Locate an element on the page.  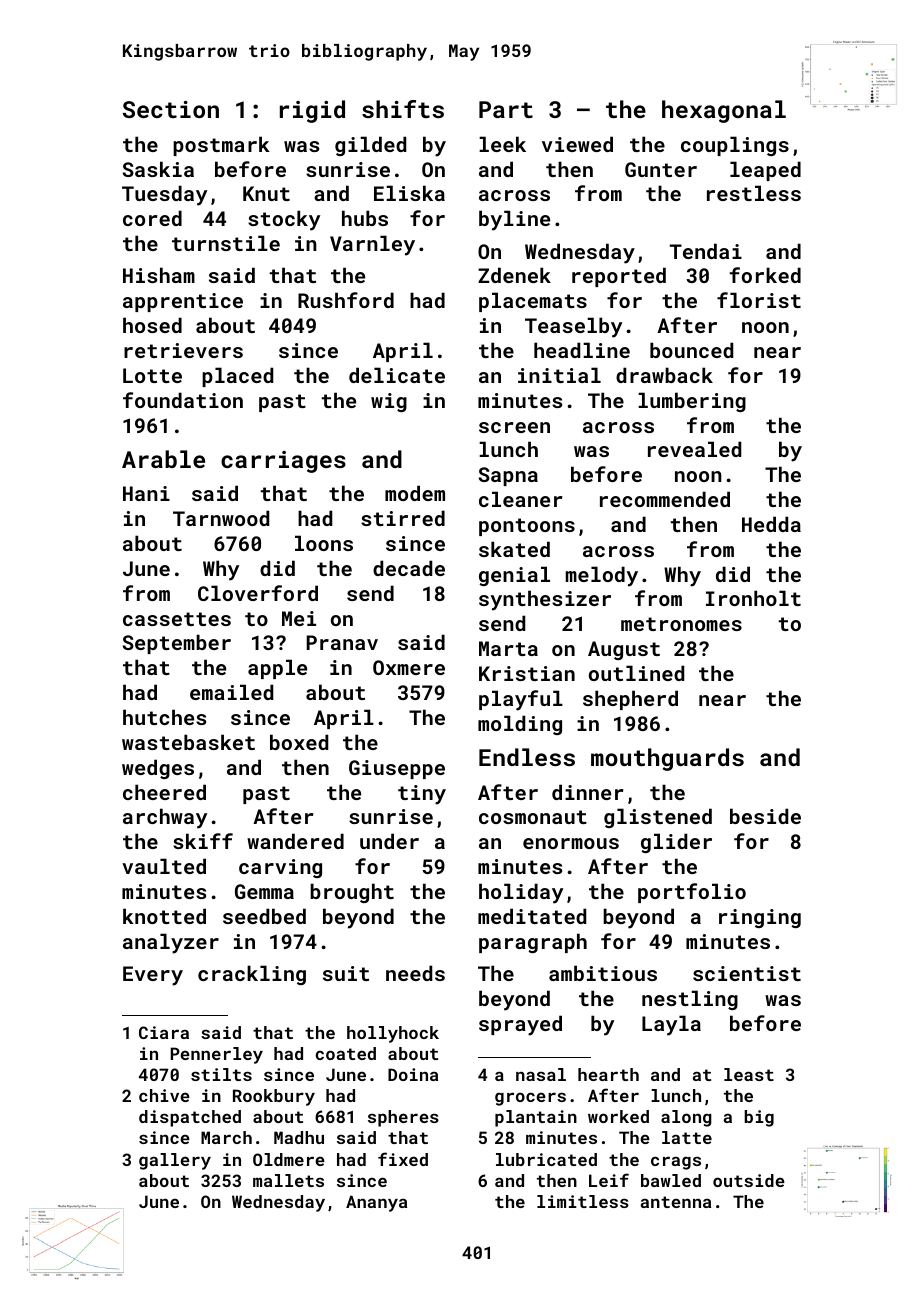
shifts is located at coordinates (403, 109).
